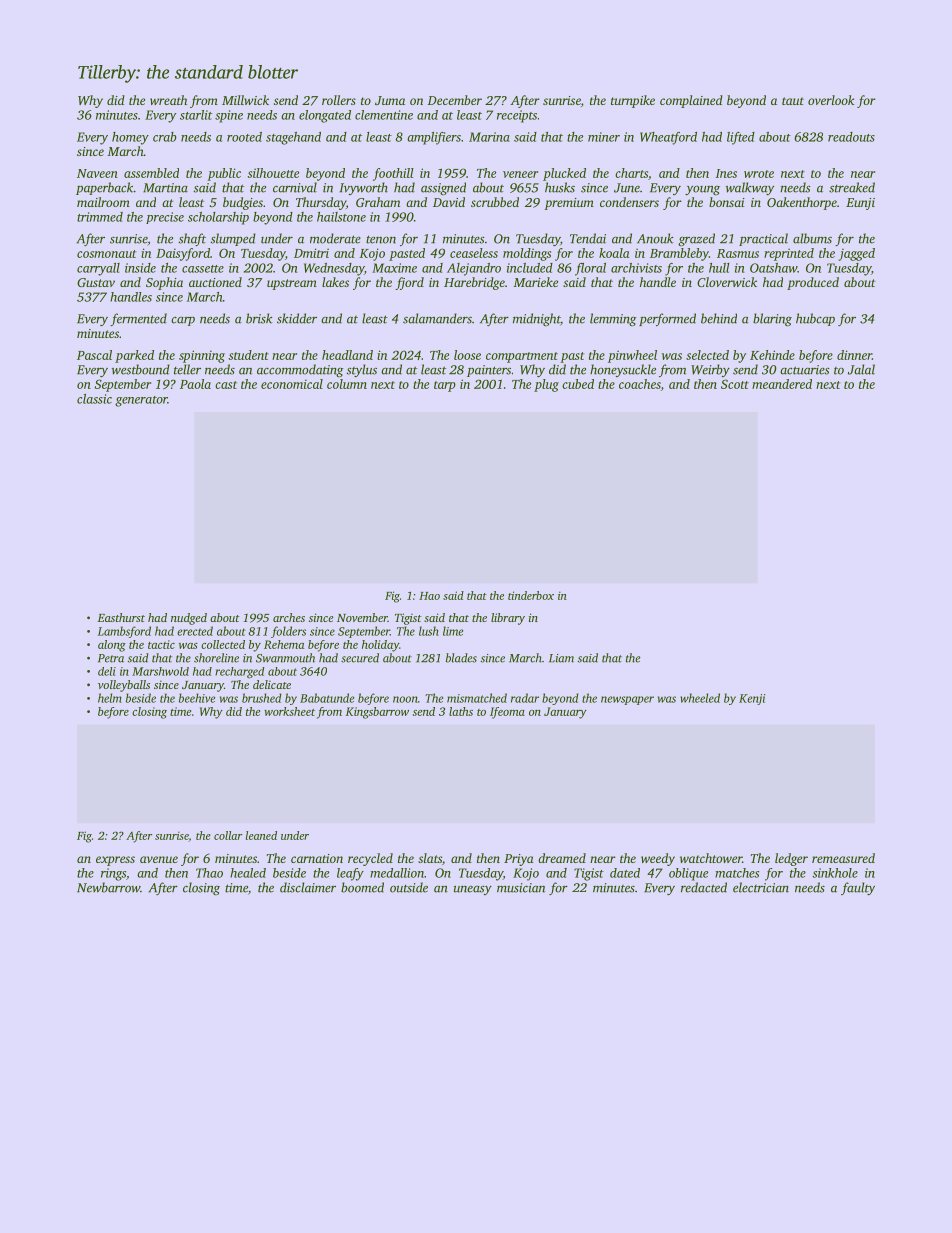 This screenshot has width=952, height=1233. Describe the element at coordinates (409, 887) in the screenshot. I see `outside` at that location.
